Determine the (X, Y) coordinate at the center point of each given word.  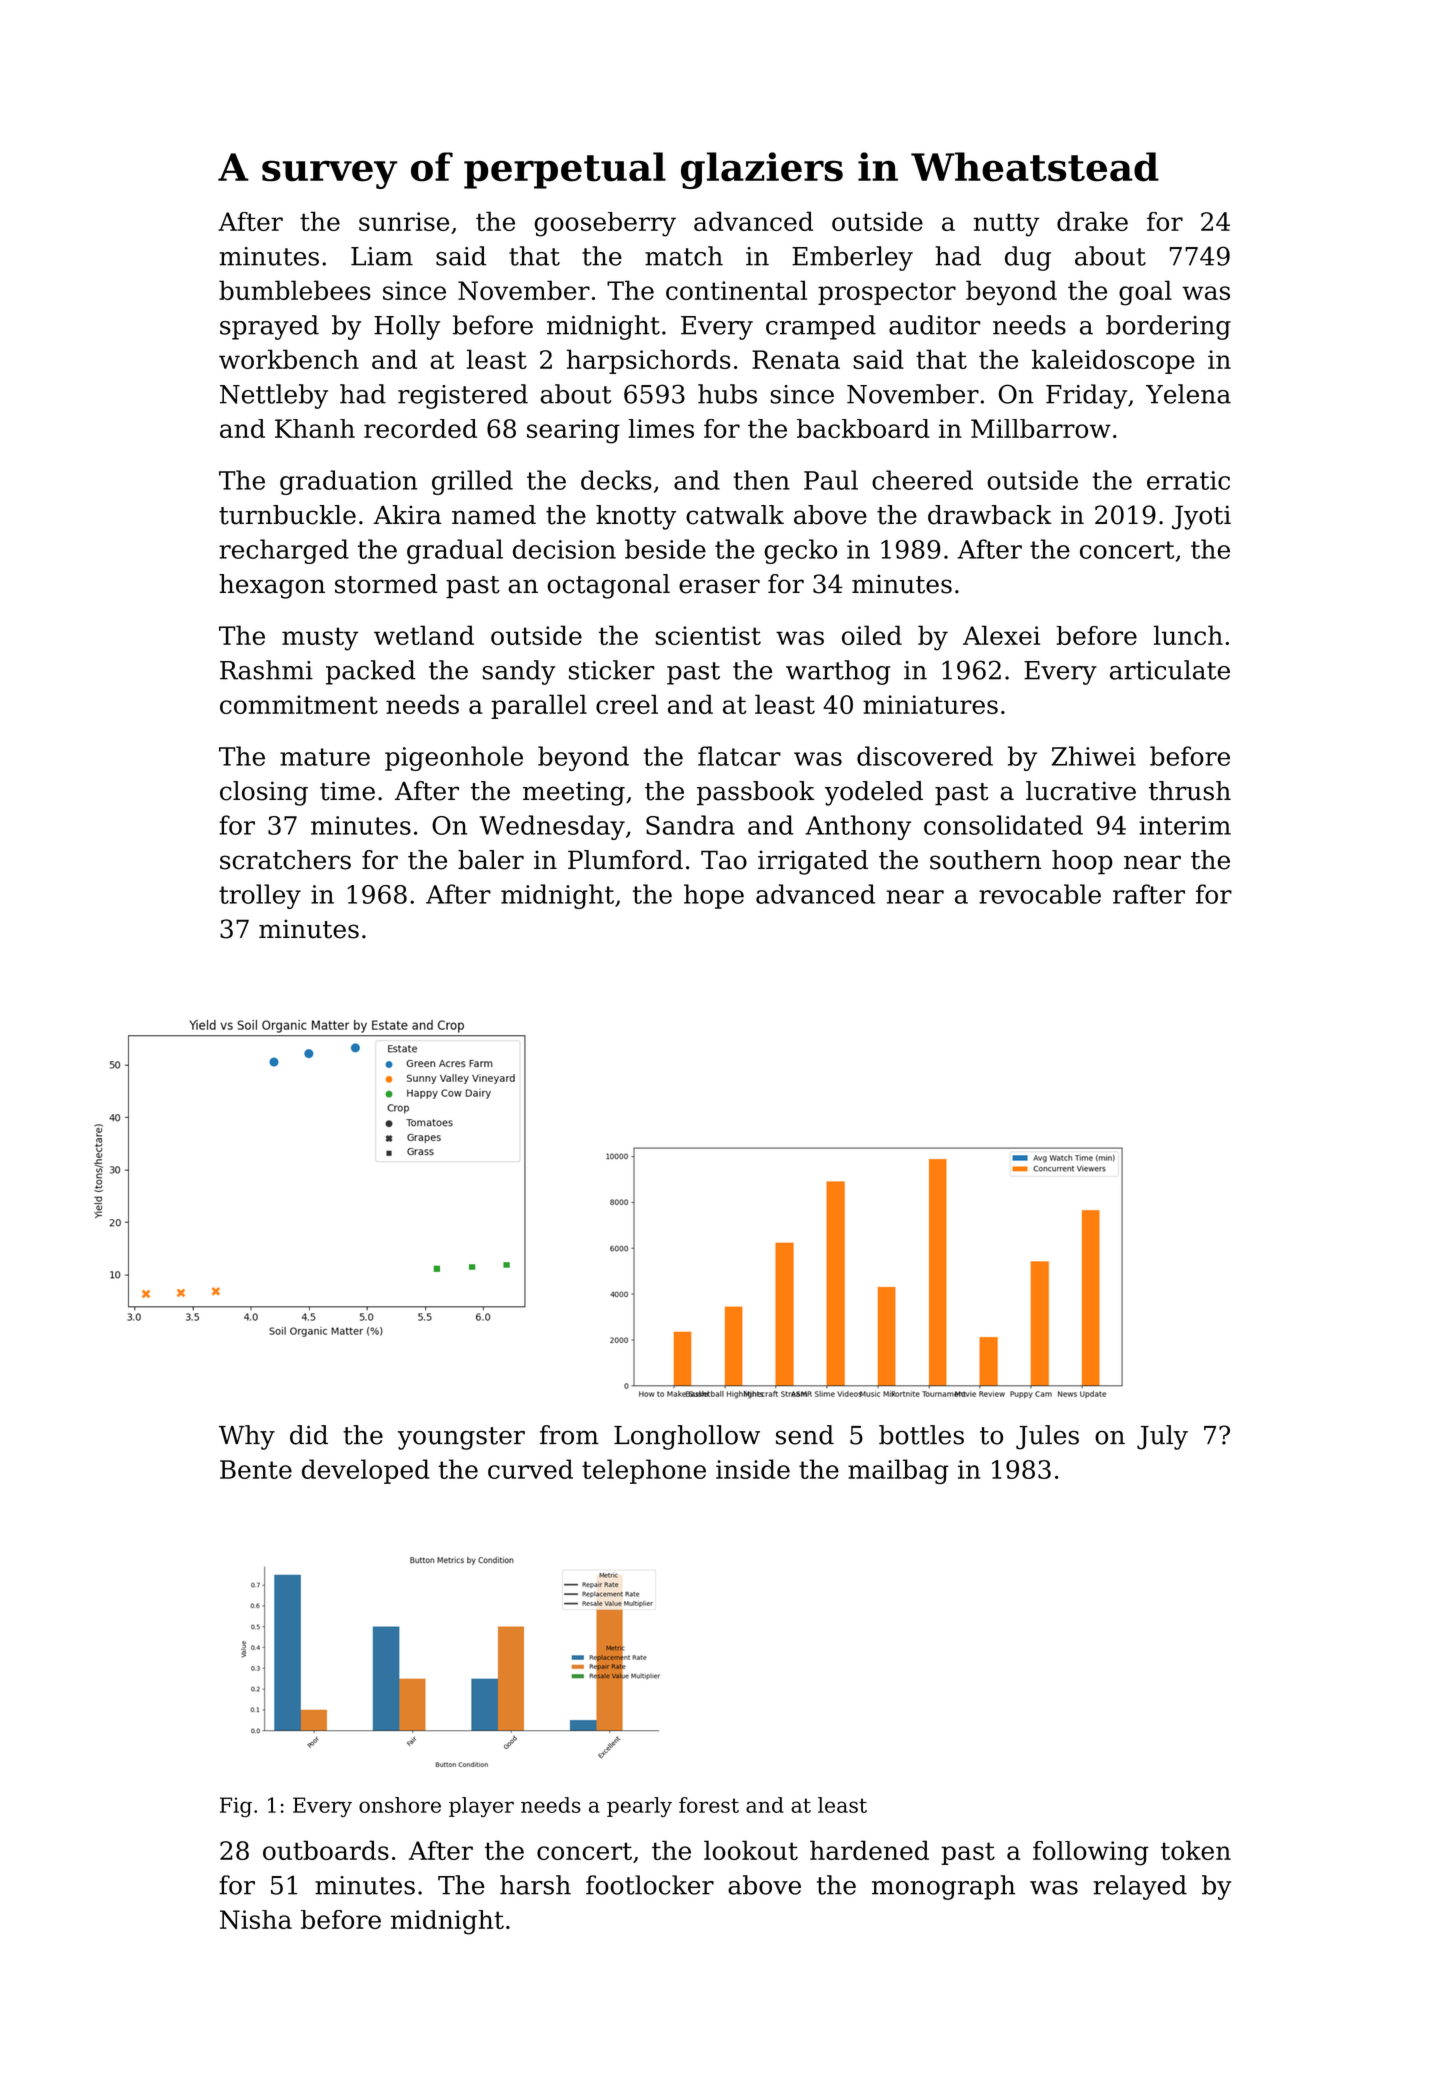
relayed (1140, 1887)
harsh (535, 1885)
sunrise (404, 221)
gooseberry (605, 224)
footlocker (650, 1885)
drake (1092, 221)
